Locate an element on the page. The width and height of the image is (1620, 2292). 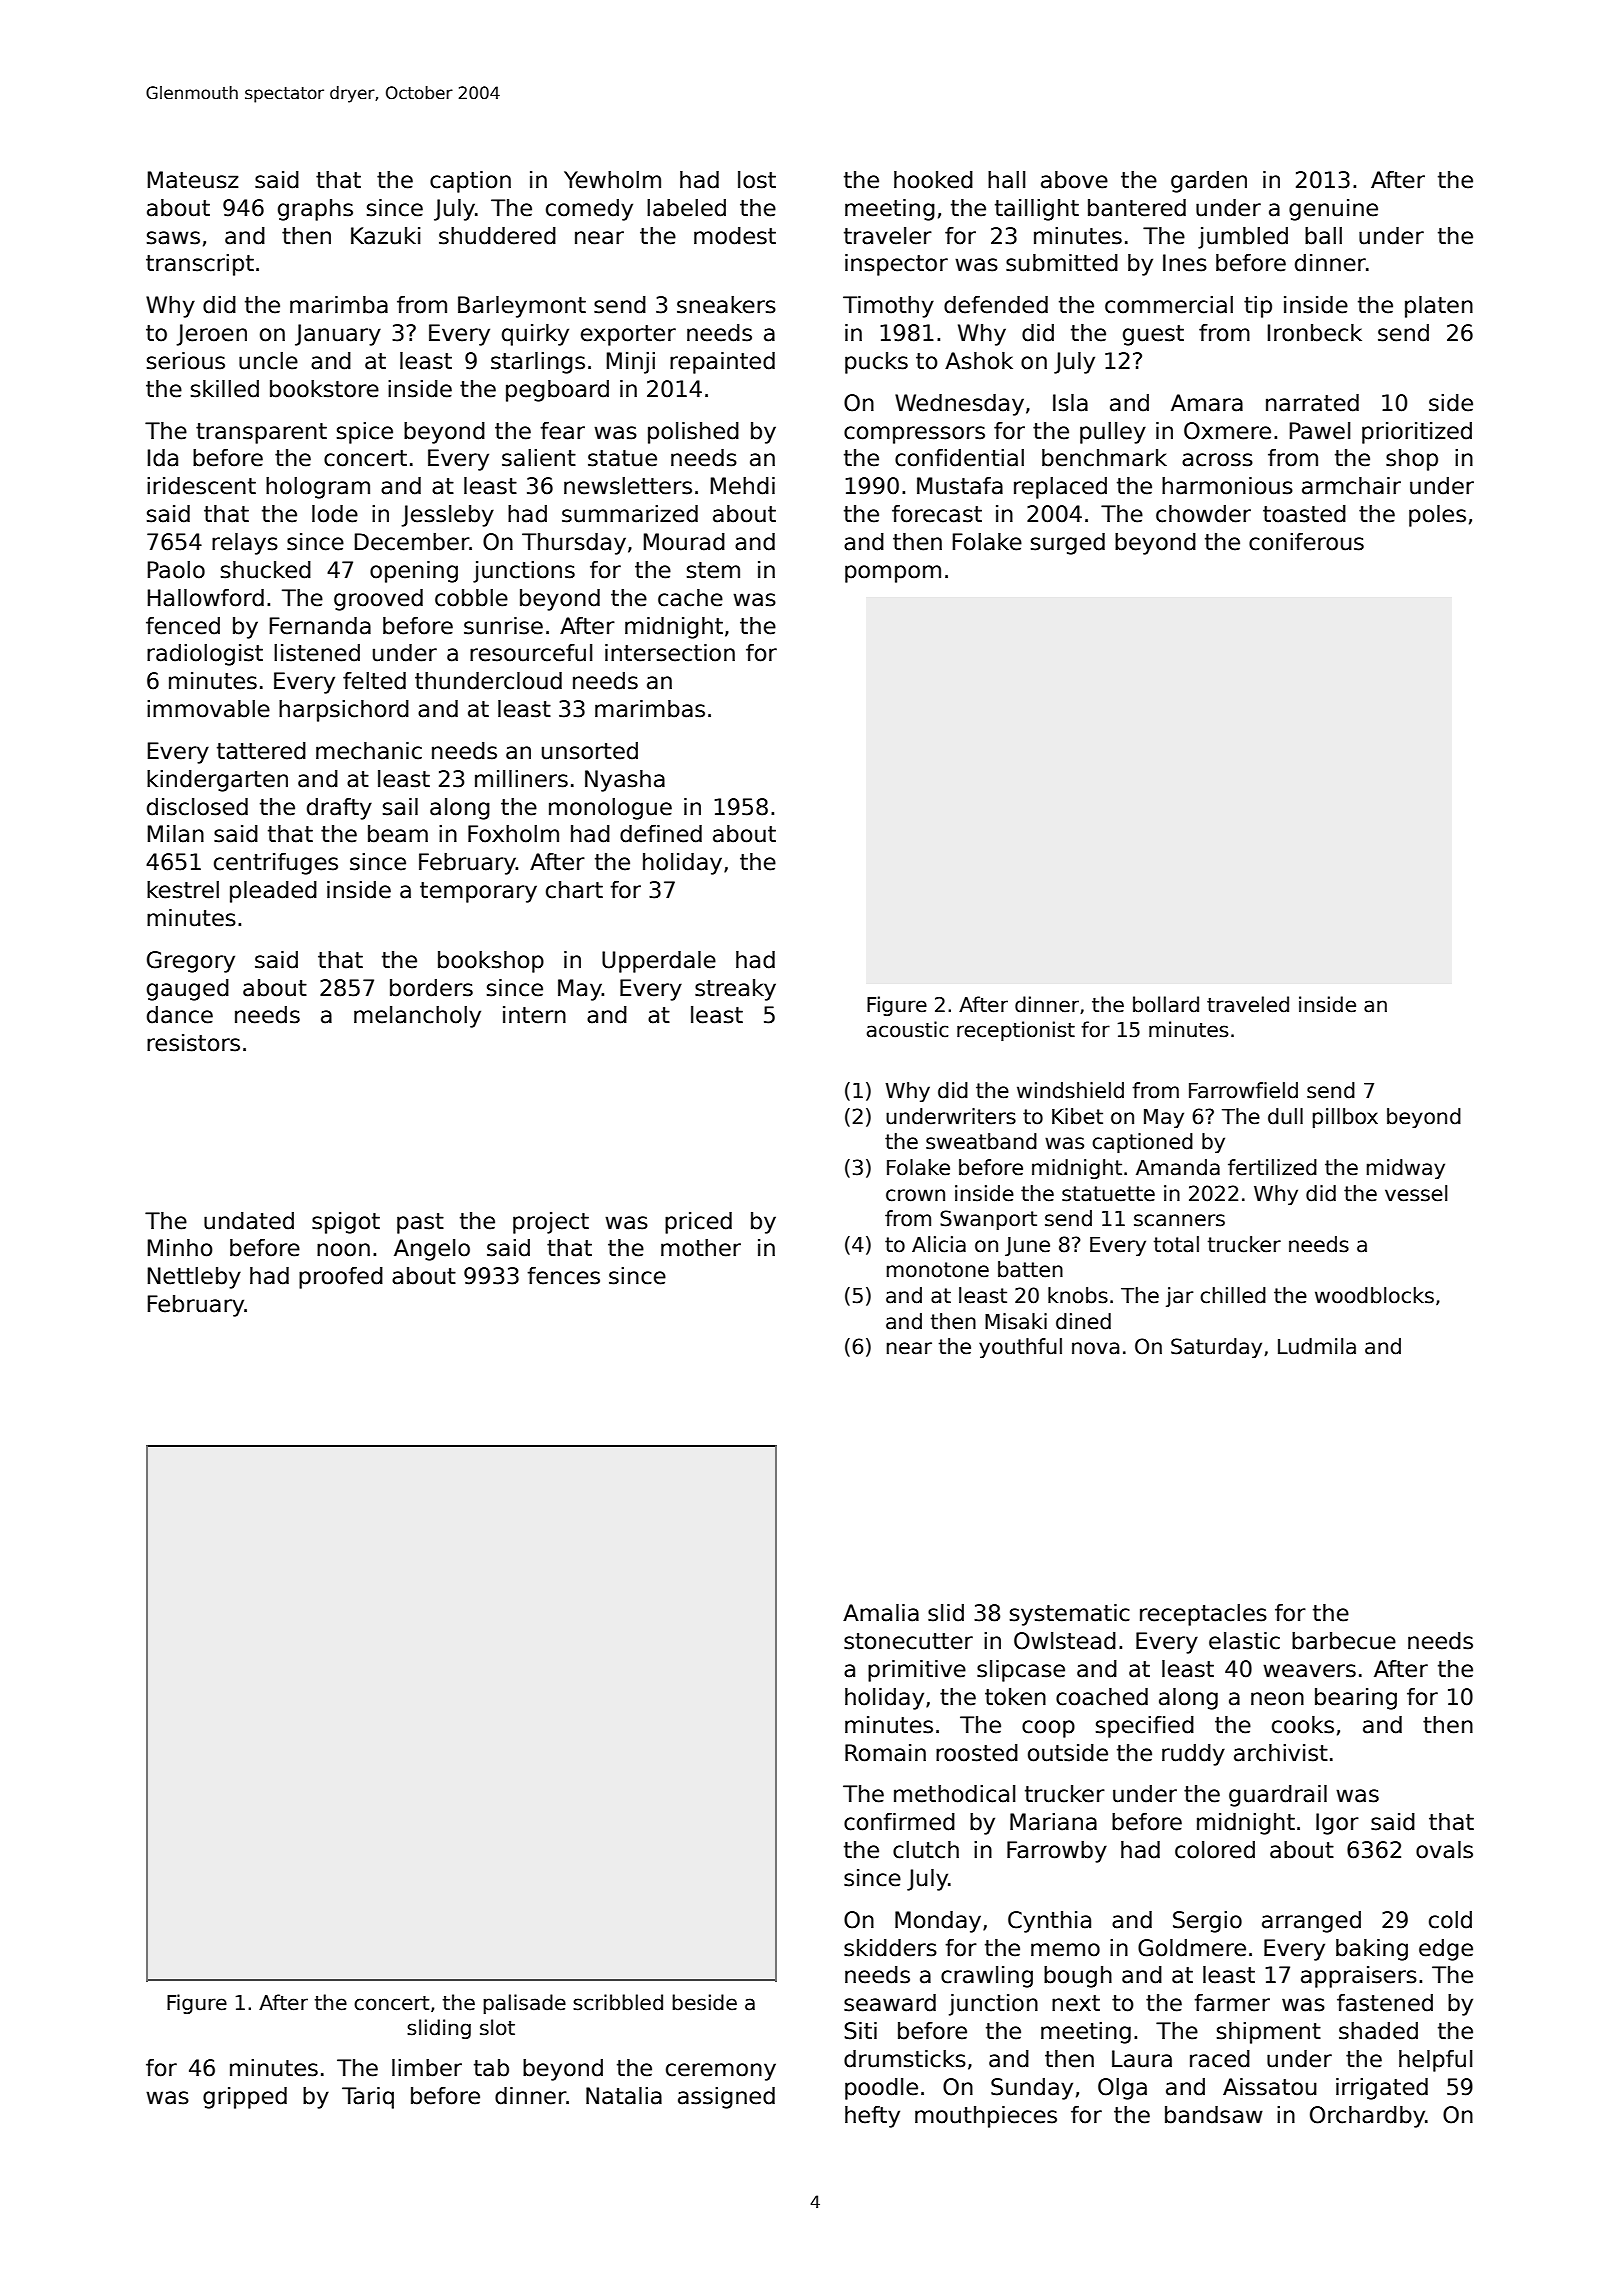
palisade is located at coordinates (524, 2004).
